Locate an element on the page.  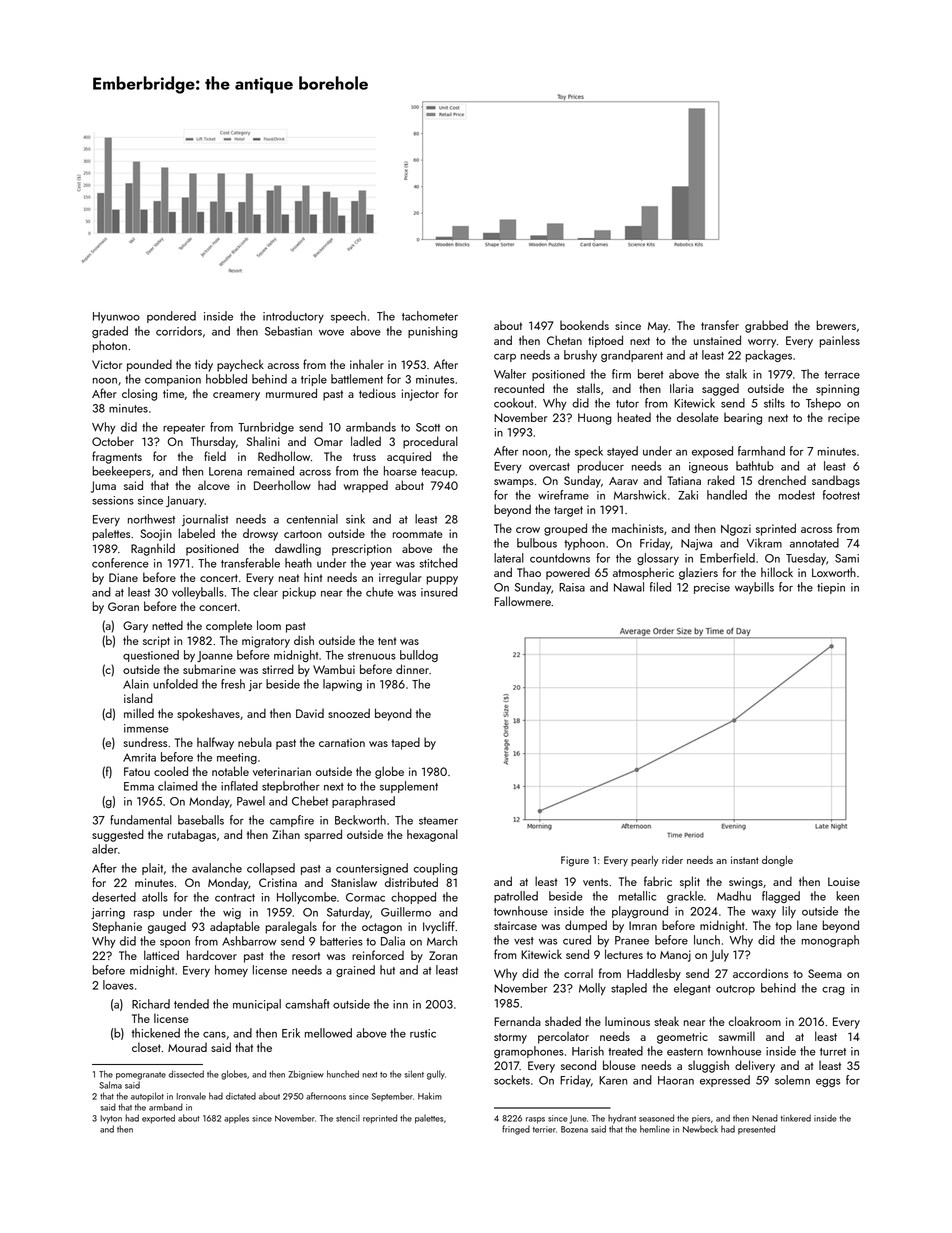
journalist is located at coordinates (205, 520).
